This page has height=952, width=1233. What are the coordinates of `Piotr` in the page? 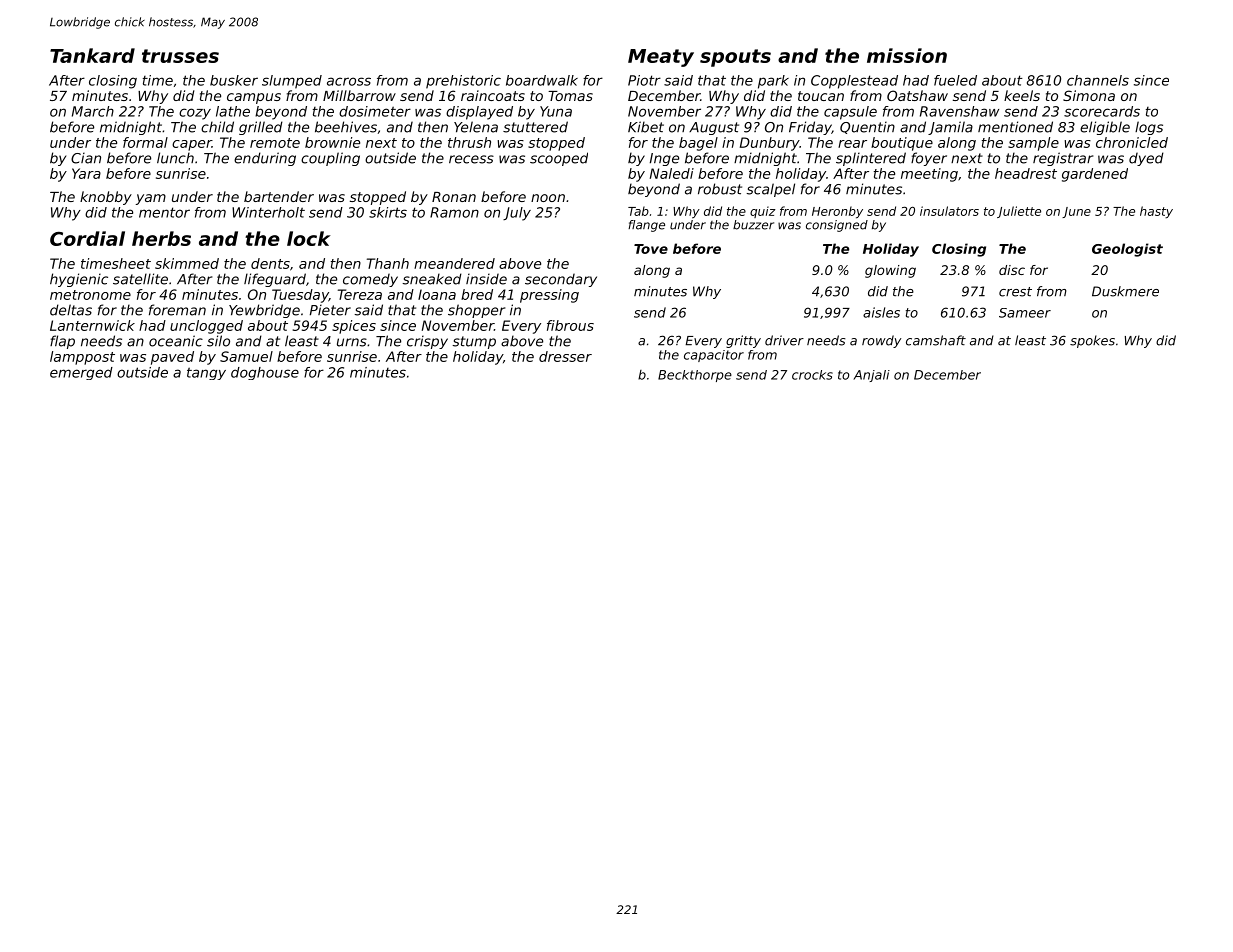 It's located at (644, 80).
